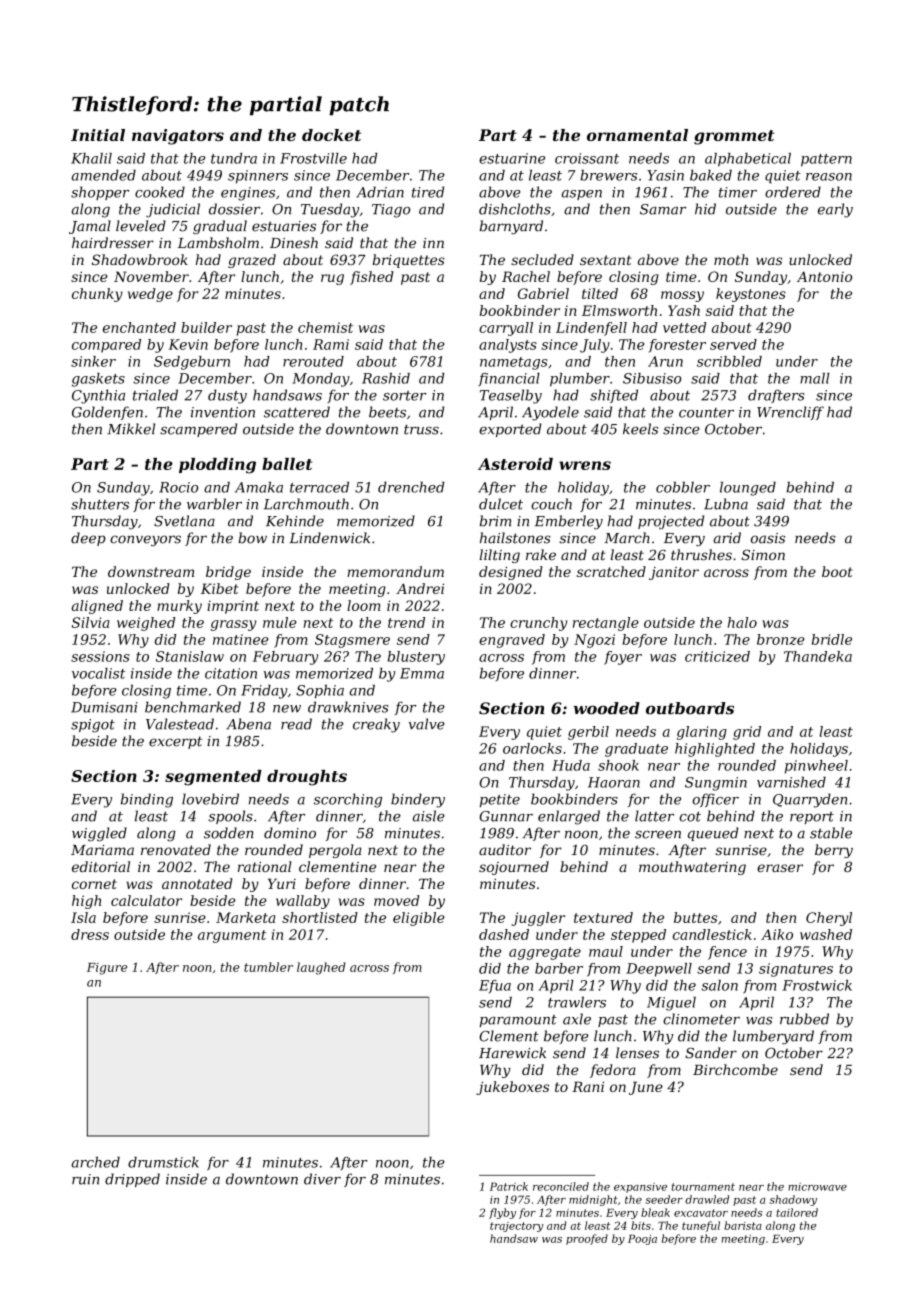 The height and width of the document is (1308, 924). What do you see at coordinates (818, 656) in the document?
I see `Thandeka` at bounding box center [818, 656].
